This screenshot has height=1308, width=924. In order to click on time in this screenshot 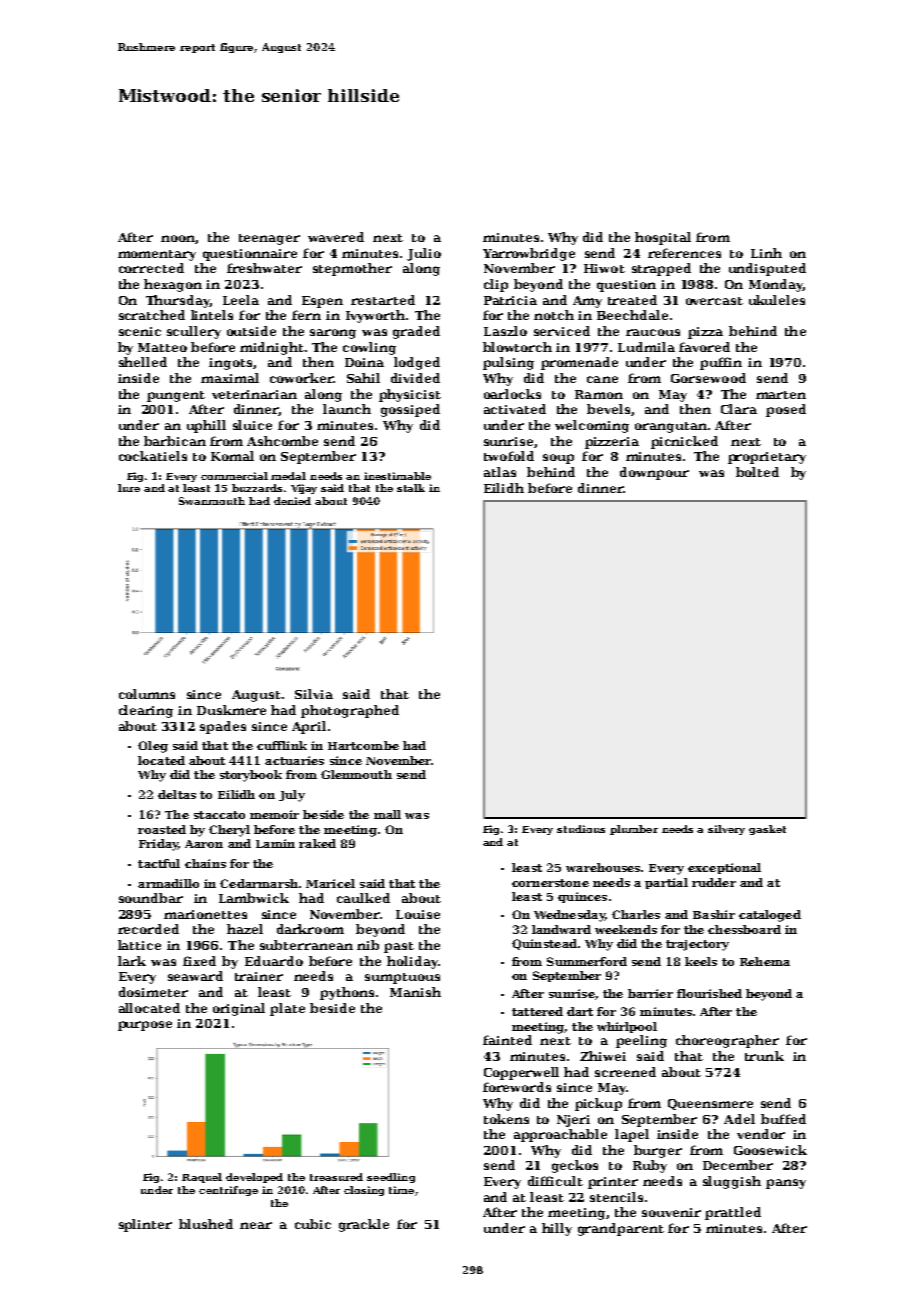, I will do `click(401, 1190)`.
